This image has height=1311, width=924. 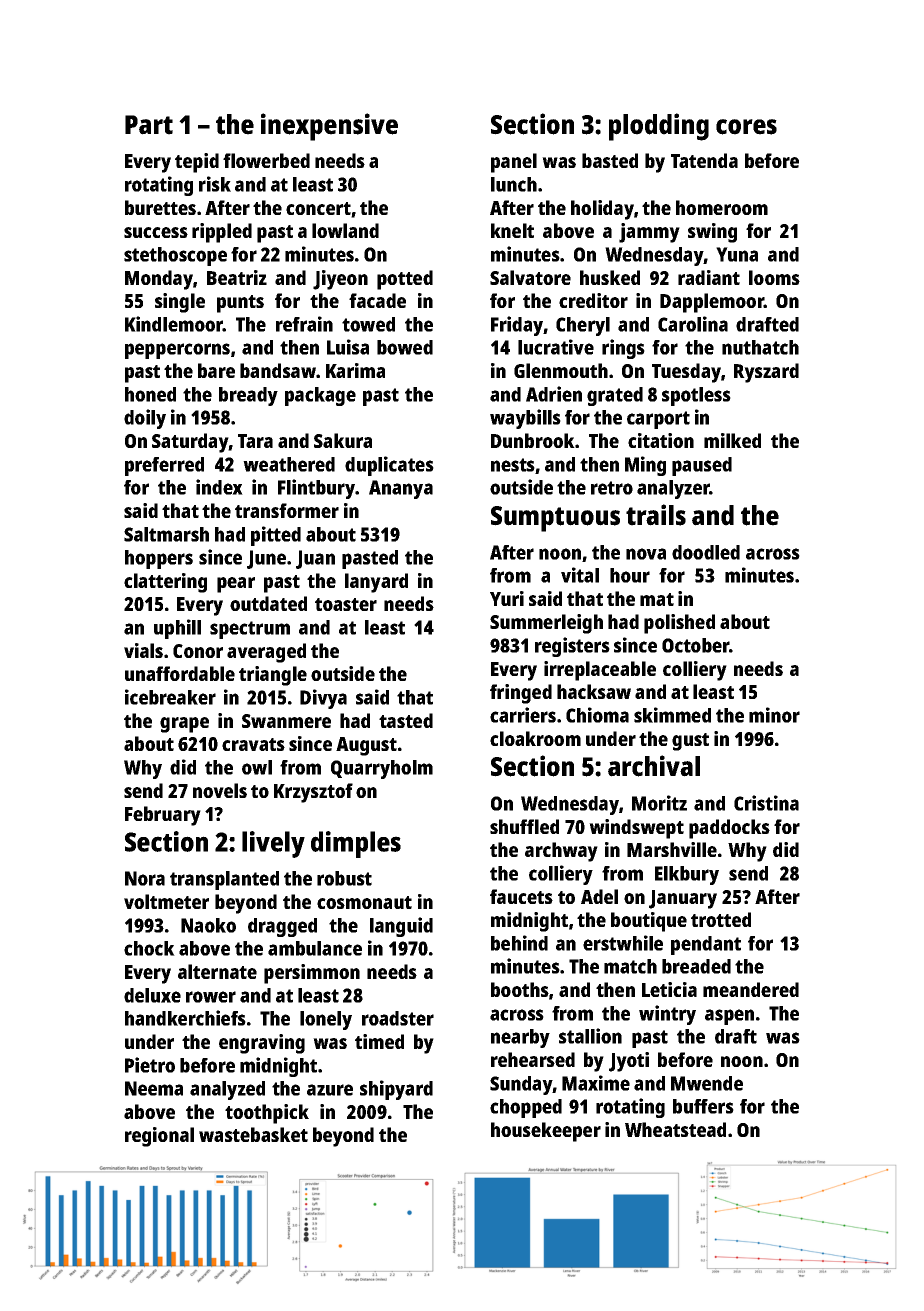 What do you see at coordinates (712, 233) in the image?
I see `swing` at bounding box center [712, 233].
